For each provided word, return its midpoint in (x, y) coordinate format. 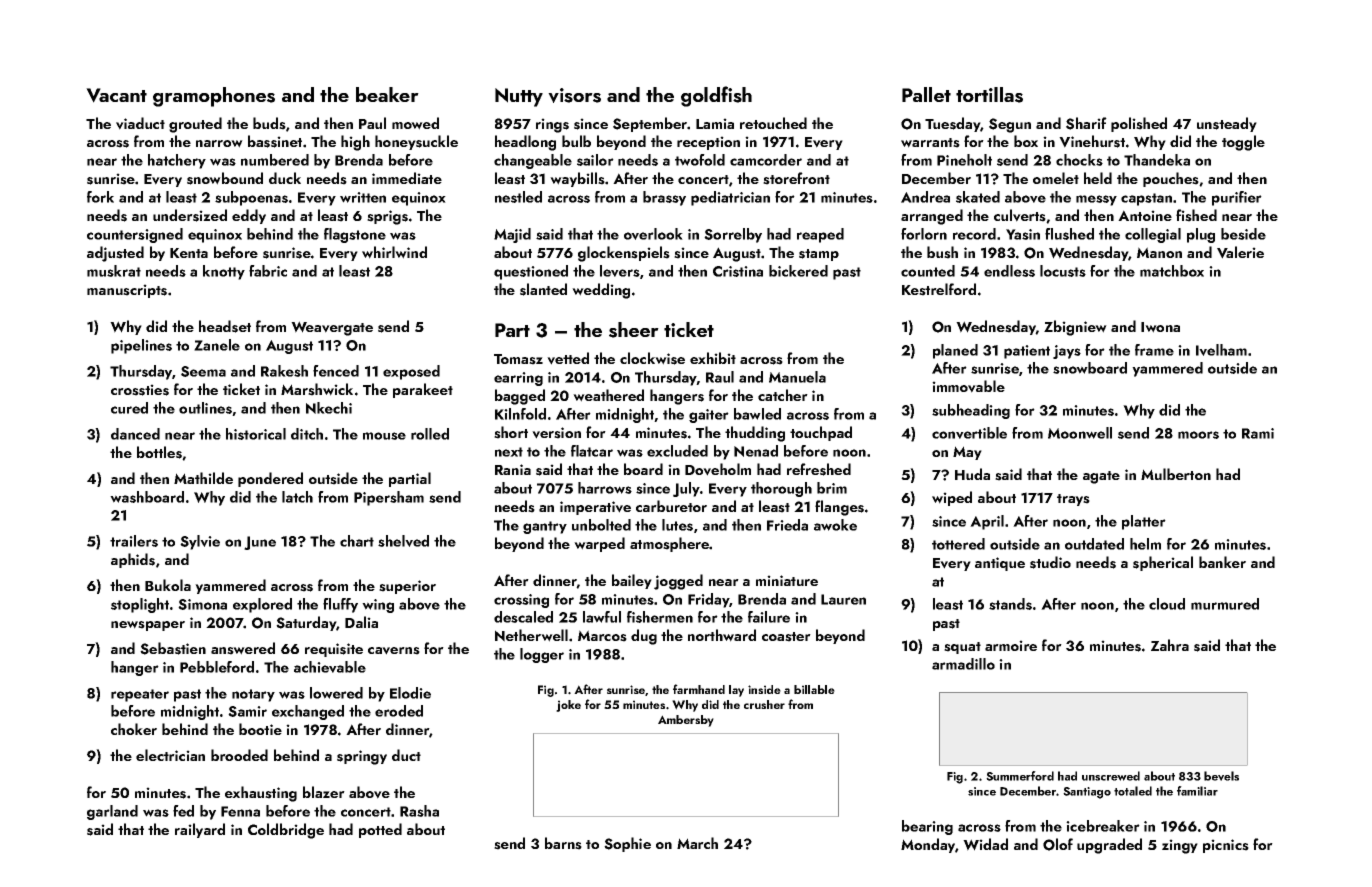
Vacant (116, 95)
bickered (798, 271)
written (363, 197)
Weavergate (332, 328)
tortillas (989, 95)
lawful (602, 617)
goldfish (716, 96)
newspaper (148, 626)
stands (1010, 604)
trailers (134, 541)
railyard (200, 830)
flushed (1069, 234)
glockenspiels (624, 254)
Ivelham (1221, 350)
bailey (632, 581)
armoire (1011, 645)
